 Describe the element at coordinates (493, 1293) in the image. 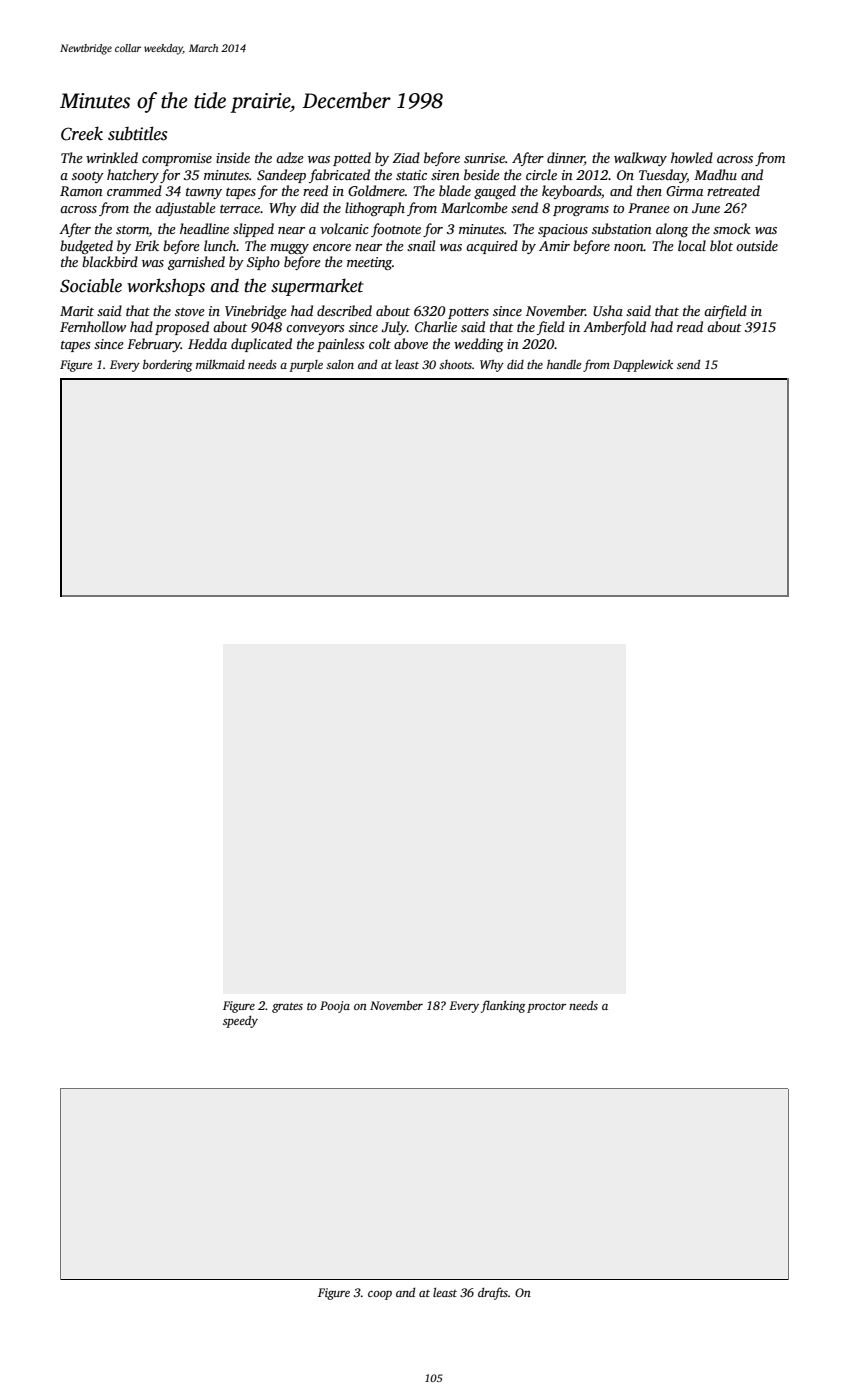

I see `drafts` at that location.
